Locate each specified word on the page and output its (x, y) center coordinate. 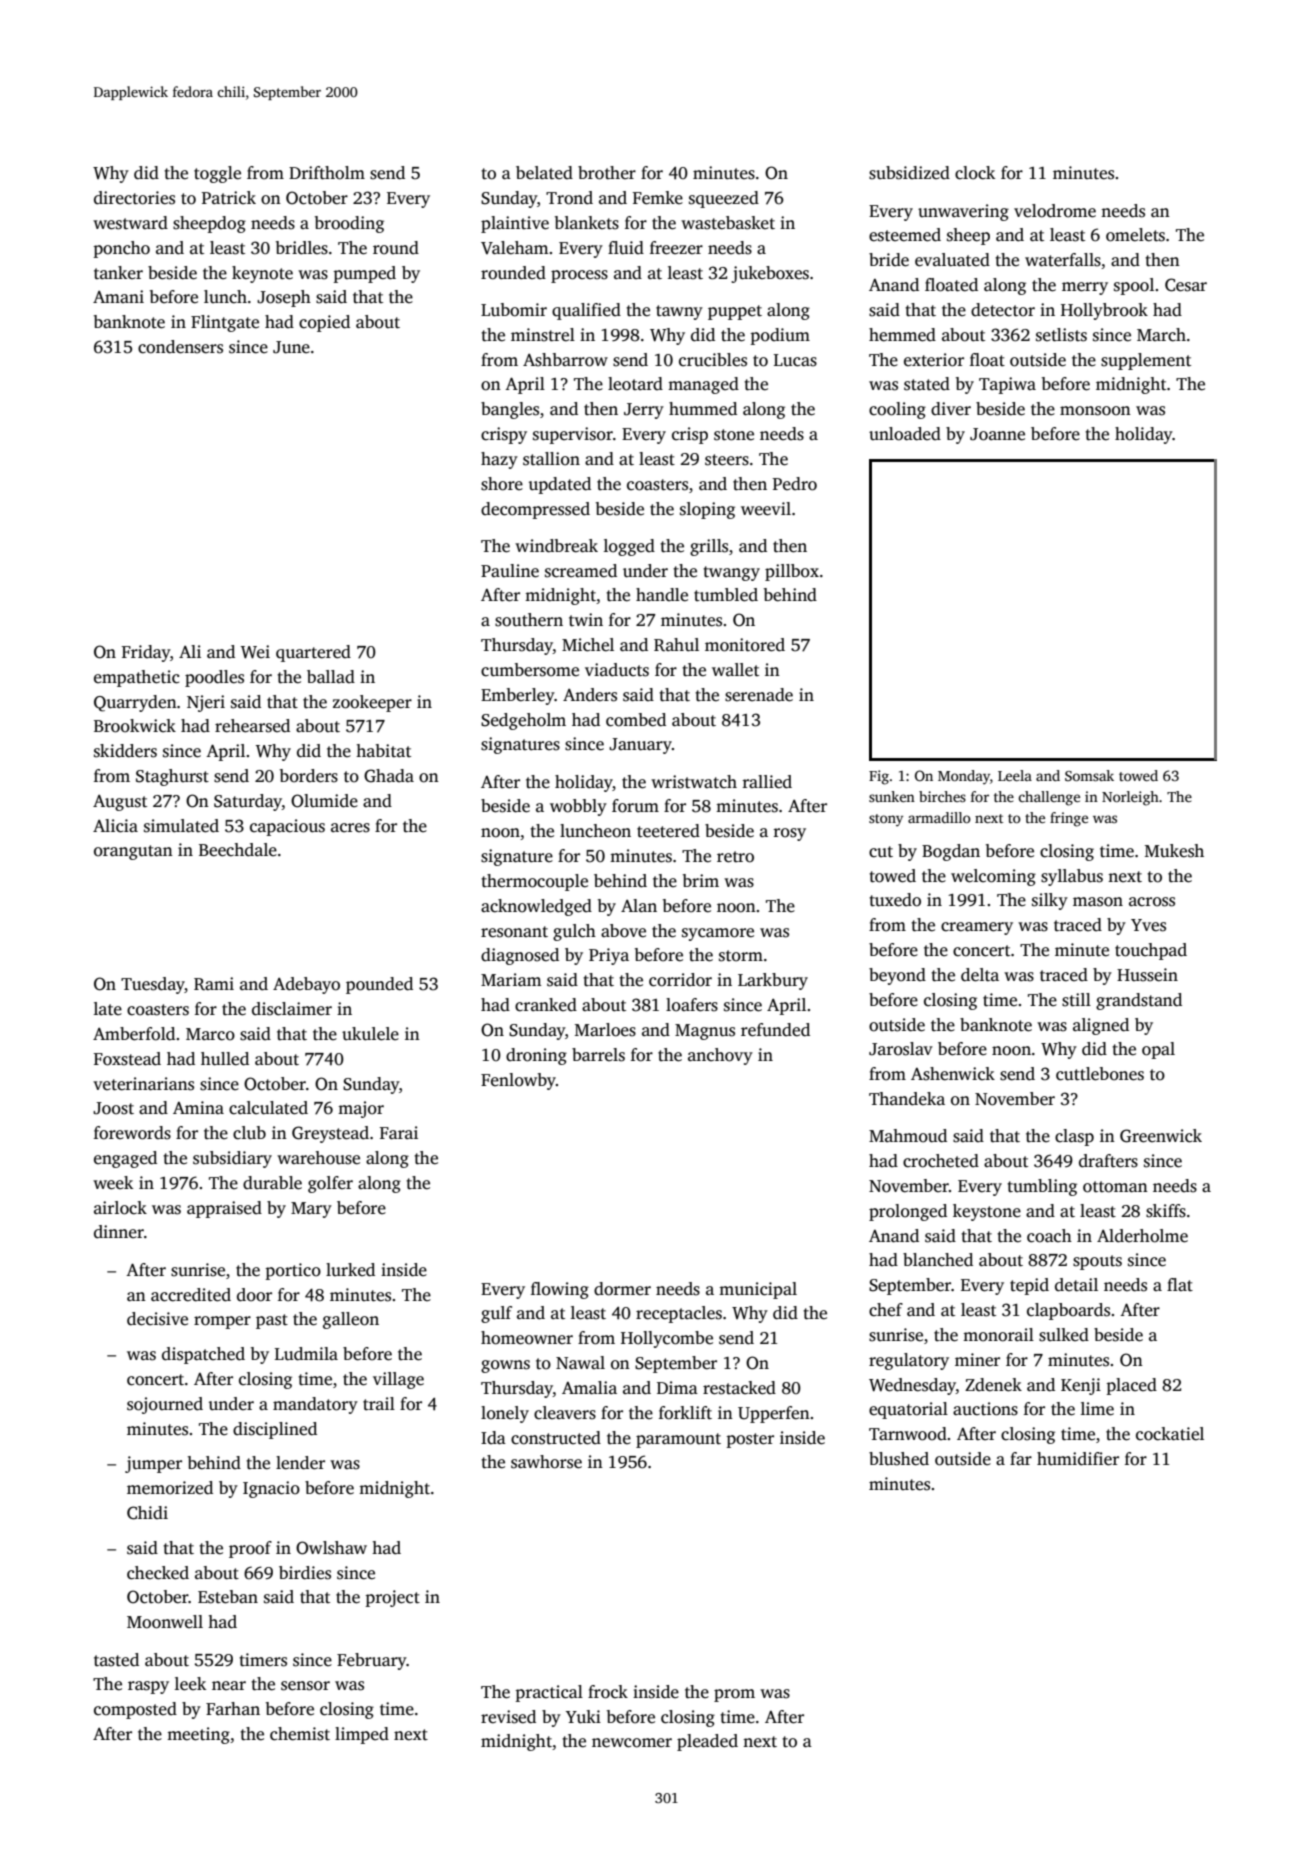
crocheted (941, 1161)
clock (975, 173)
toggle (217, 174)
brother (607, 173)
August (120, 803)
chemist (300, 1734)
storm (741, 956)
